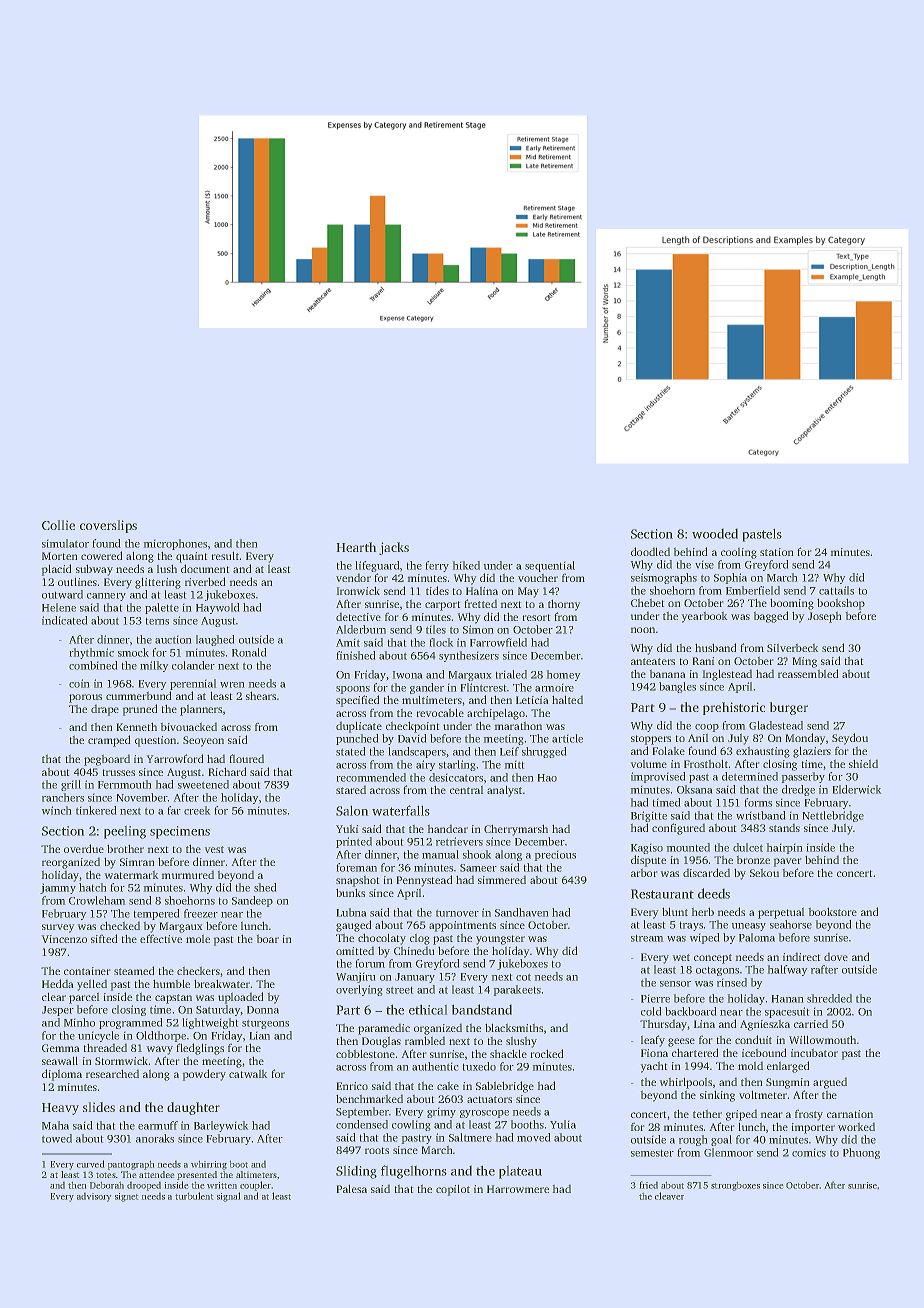 This page has width=924, height=1308. I want to click on Harrowmere, so click(518, 1189).
